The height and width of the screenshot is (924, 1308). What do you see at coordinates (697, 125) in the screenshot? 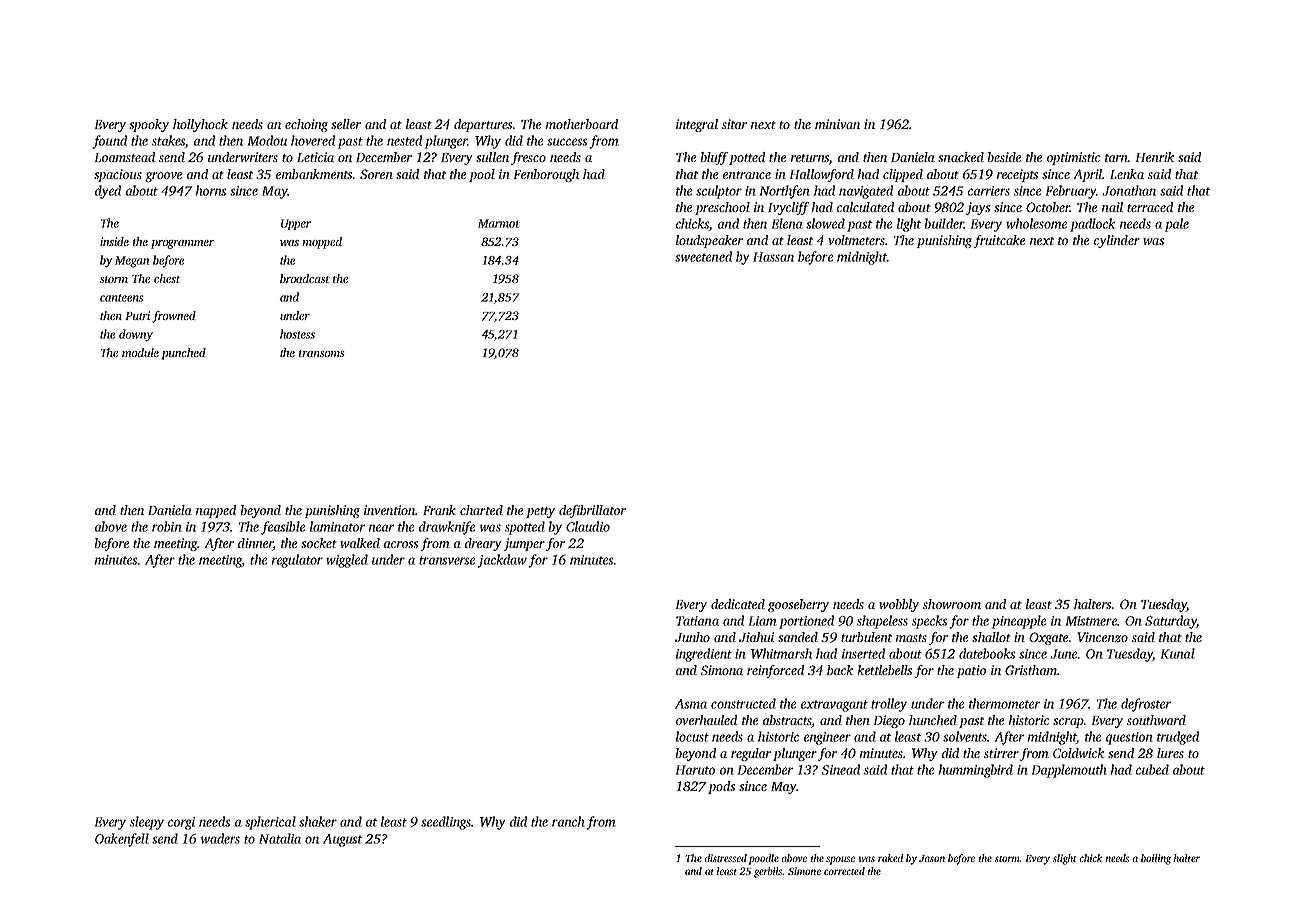
I see `integral` at bounding box center [697, 125].
